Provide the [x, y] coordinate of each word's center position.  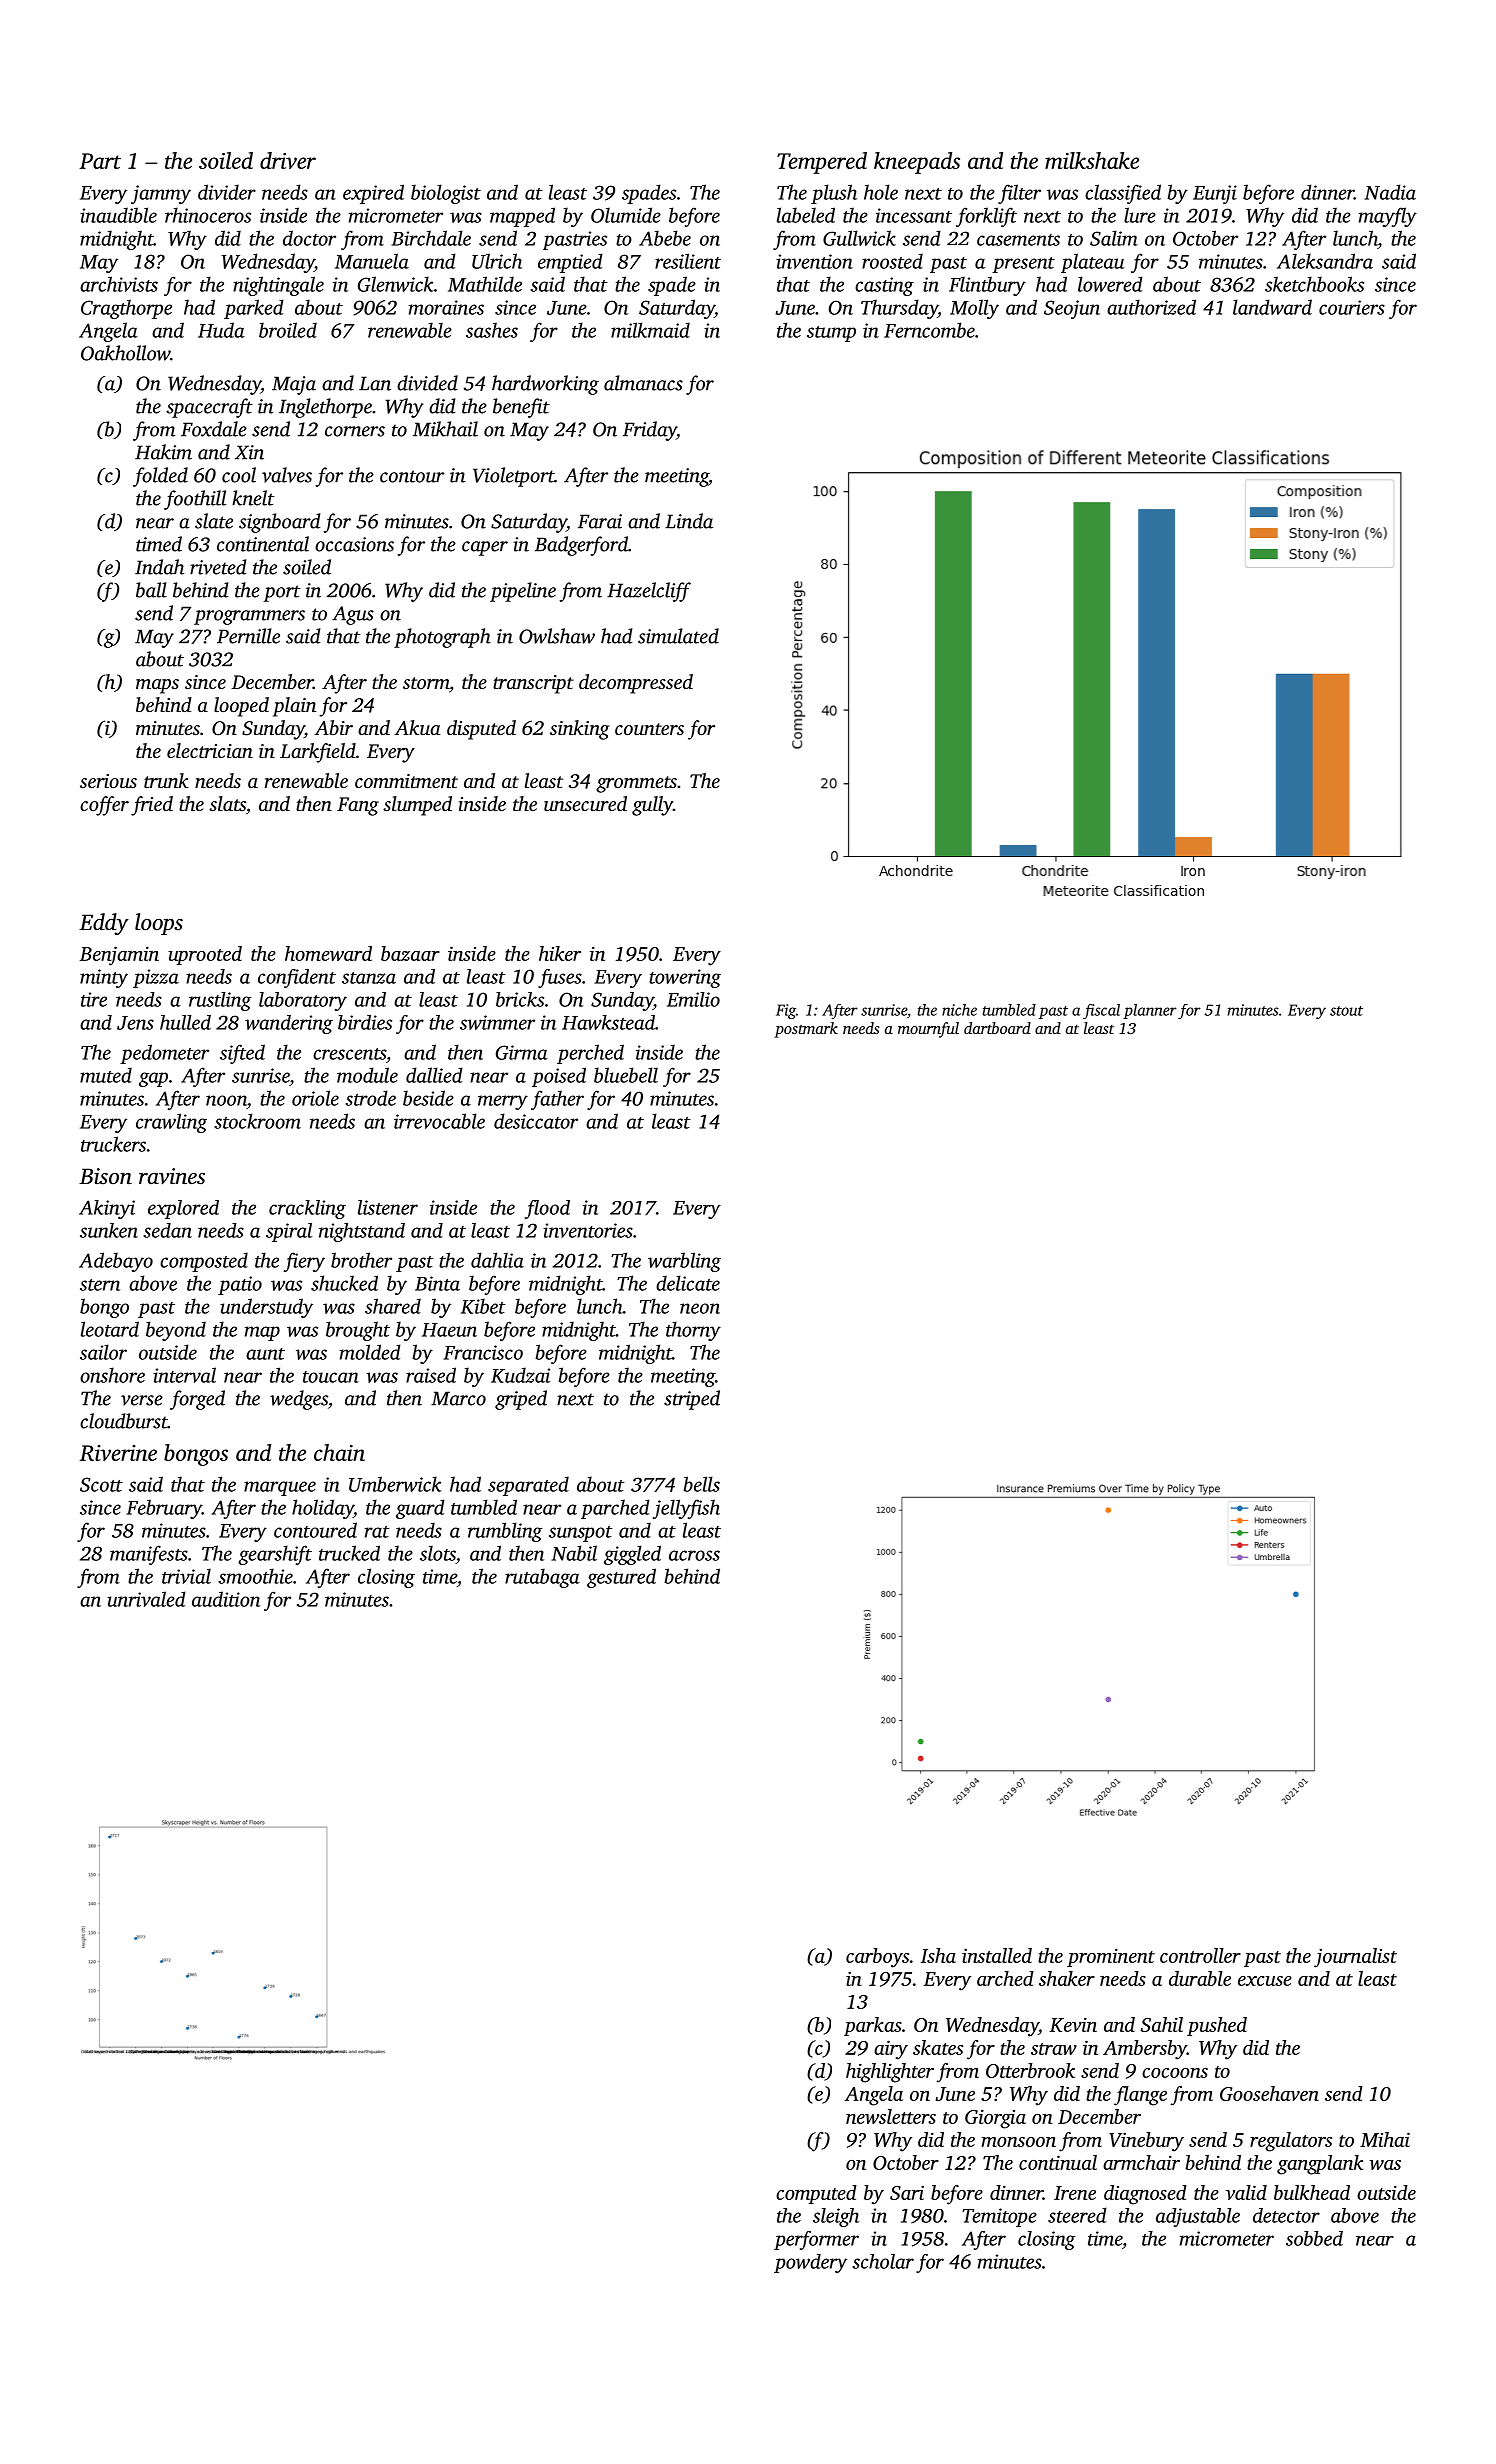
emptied [570, 263]
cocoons [1175, 2073]
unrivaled [146, 1599]
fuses [560, 978]
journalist [1355, 1958]
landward [1272, 307]
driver [288, 160]
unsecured [585, 803]
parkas [873, 2026]
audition [226, 1599]
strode [370, 1098]
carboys [877, 1958]
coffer [104, 806]
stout [1346, 1011]
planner [1150, 1011]
